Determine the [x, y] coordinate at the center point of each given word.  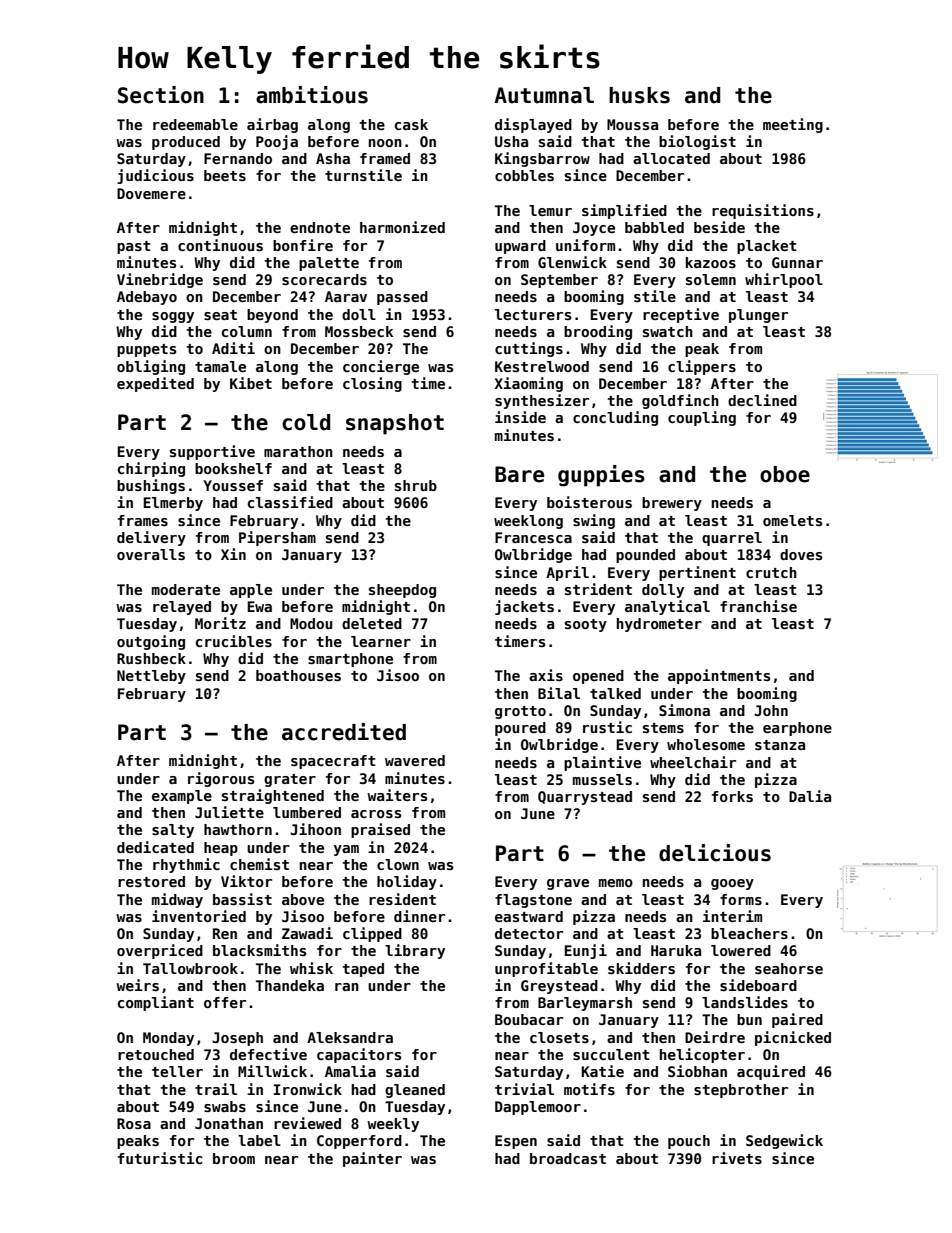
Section [161, 95]
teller [177, 1071]
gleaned [415, 1091]
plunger [758, 316]
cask [411, 124]
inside [520, 417]
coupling [702, 418]
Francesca [533, 537]
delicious [715, 853]
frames [143, 520]
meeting [793, 125]
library [415, 951]
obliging [151, 367]
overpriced [160, 951]
